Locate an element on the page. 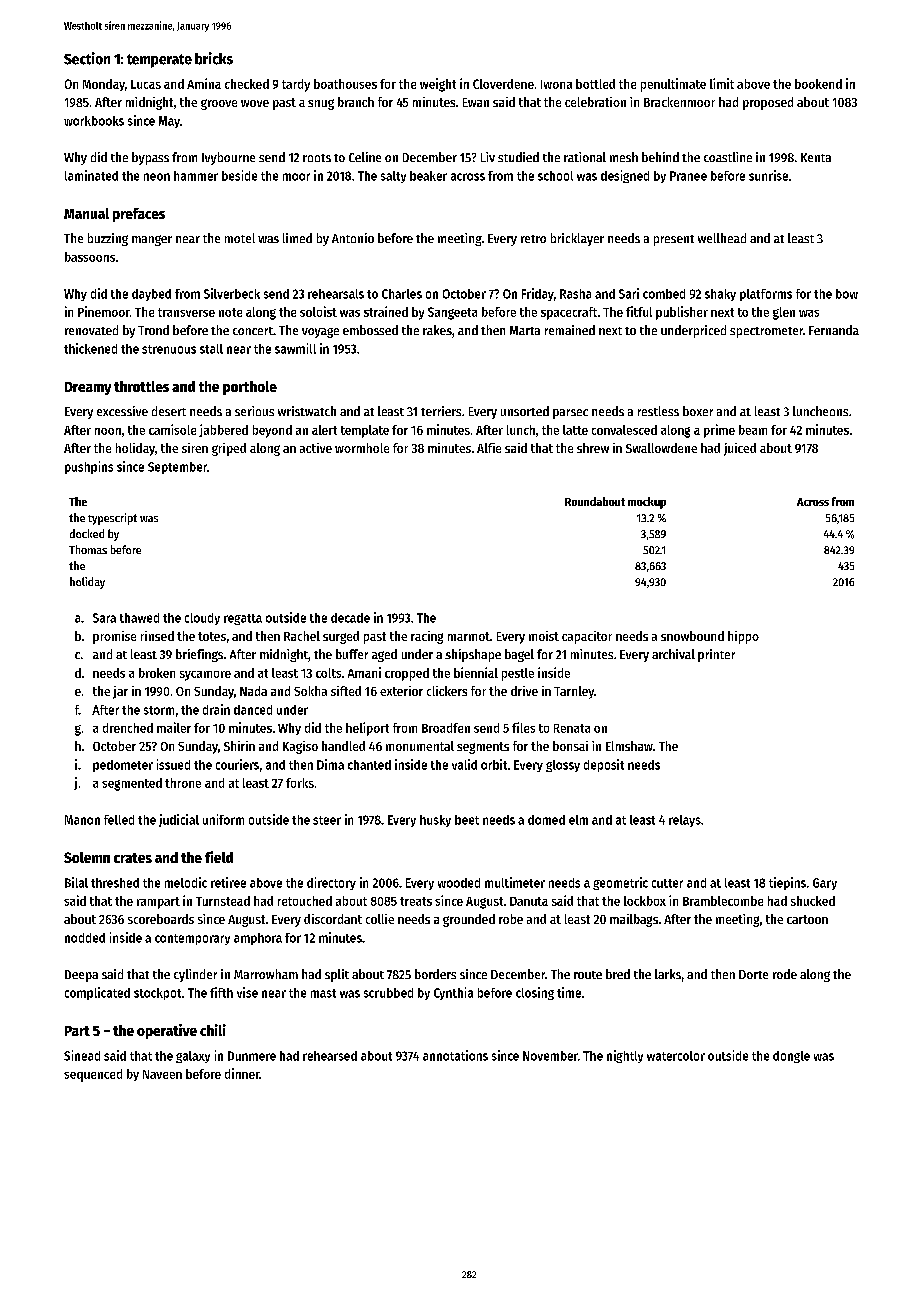  combed is located at coordinates (664, 294).
